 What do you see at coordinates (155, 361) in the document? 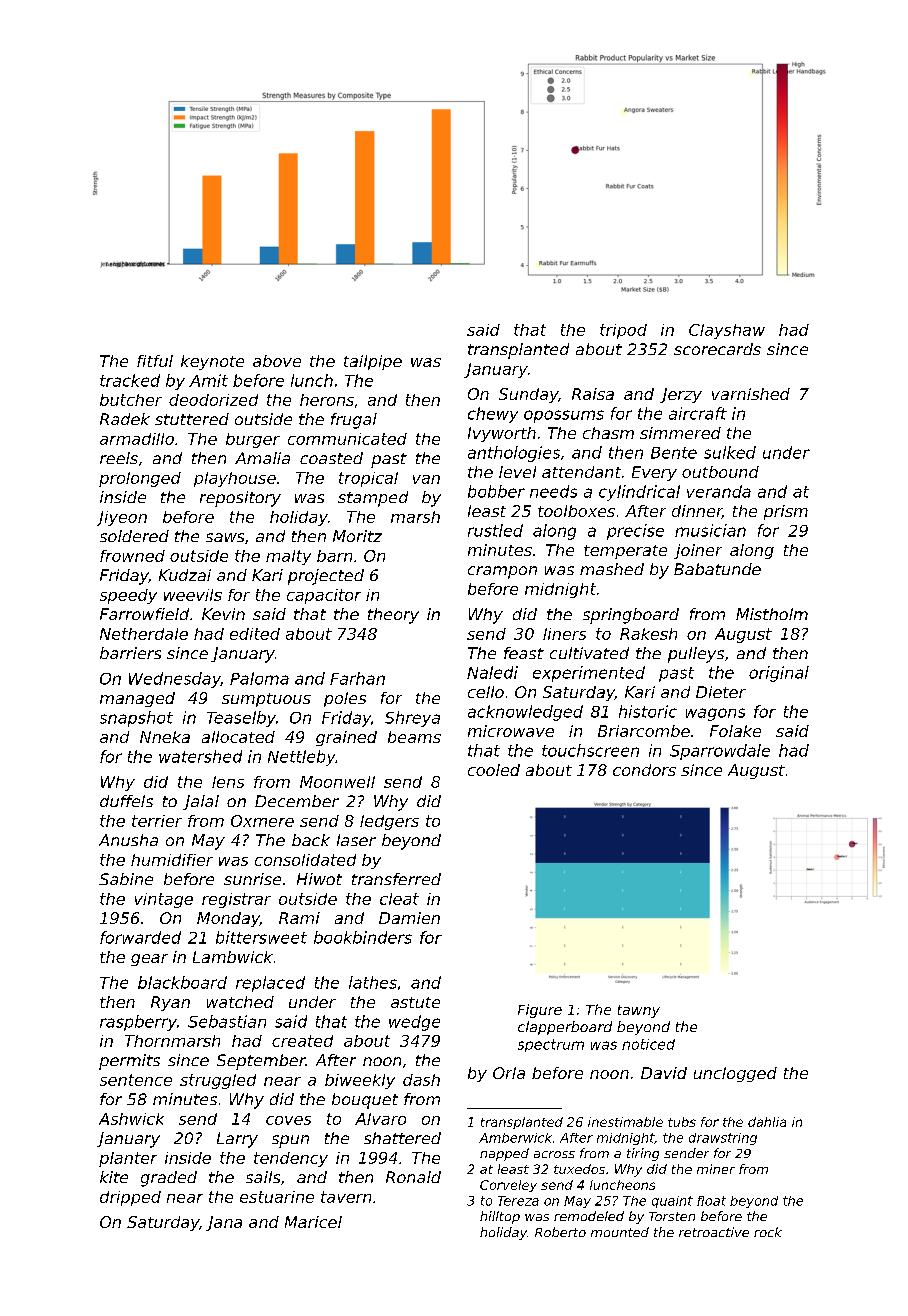
I see `fitful` at bounding box center [155, 361].
